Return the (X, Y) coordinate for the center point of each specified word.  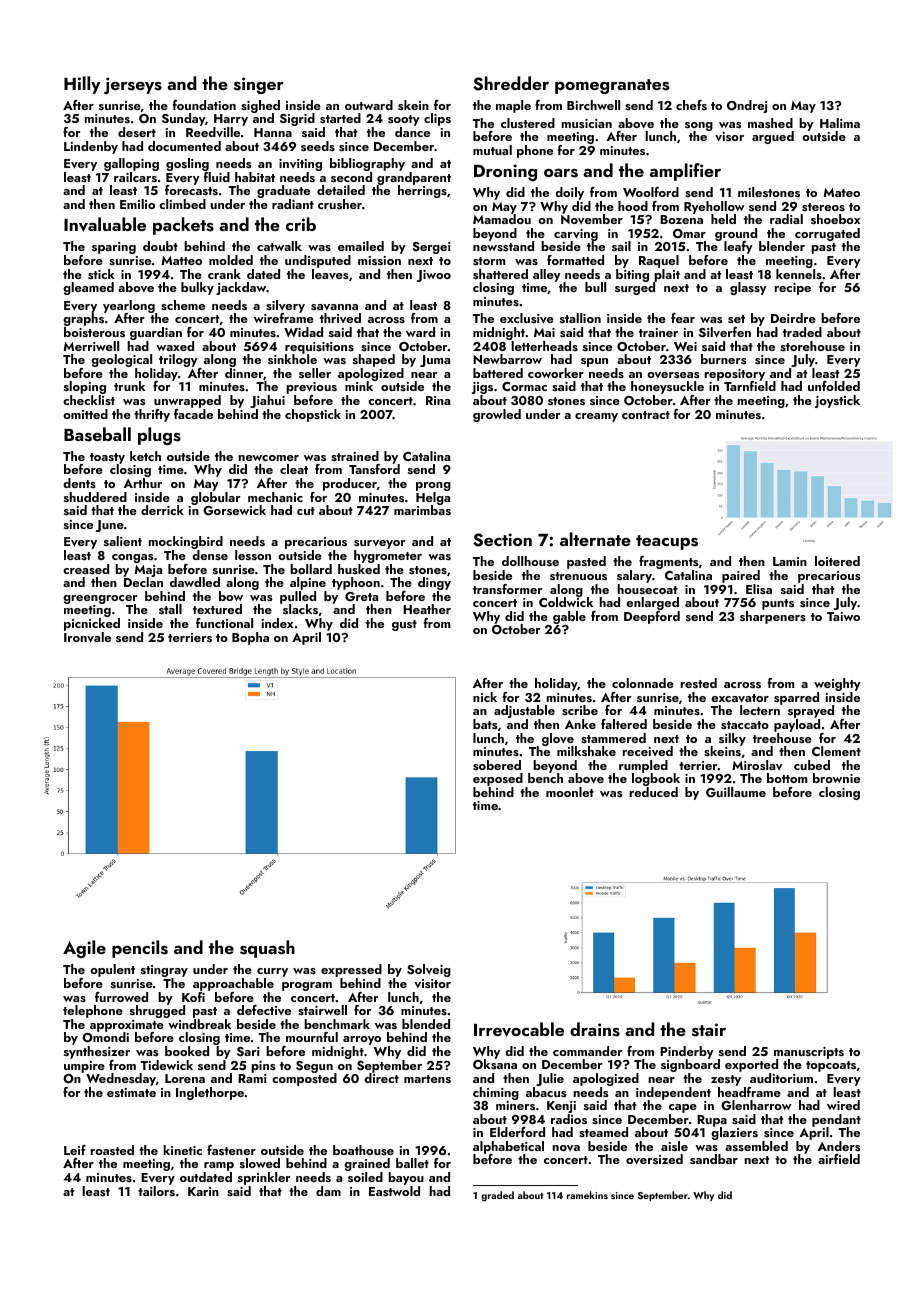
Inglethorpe (210, 1093)
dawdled (195, 582)
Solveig (429, 970)
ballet (412, 1163)
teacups (667, 542)
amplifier (685, 172)
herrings (422, 192)
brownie (836, 778)
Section (502, 540)
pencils (140, 949)
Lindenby (91, 147)
